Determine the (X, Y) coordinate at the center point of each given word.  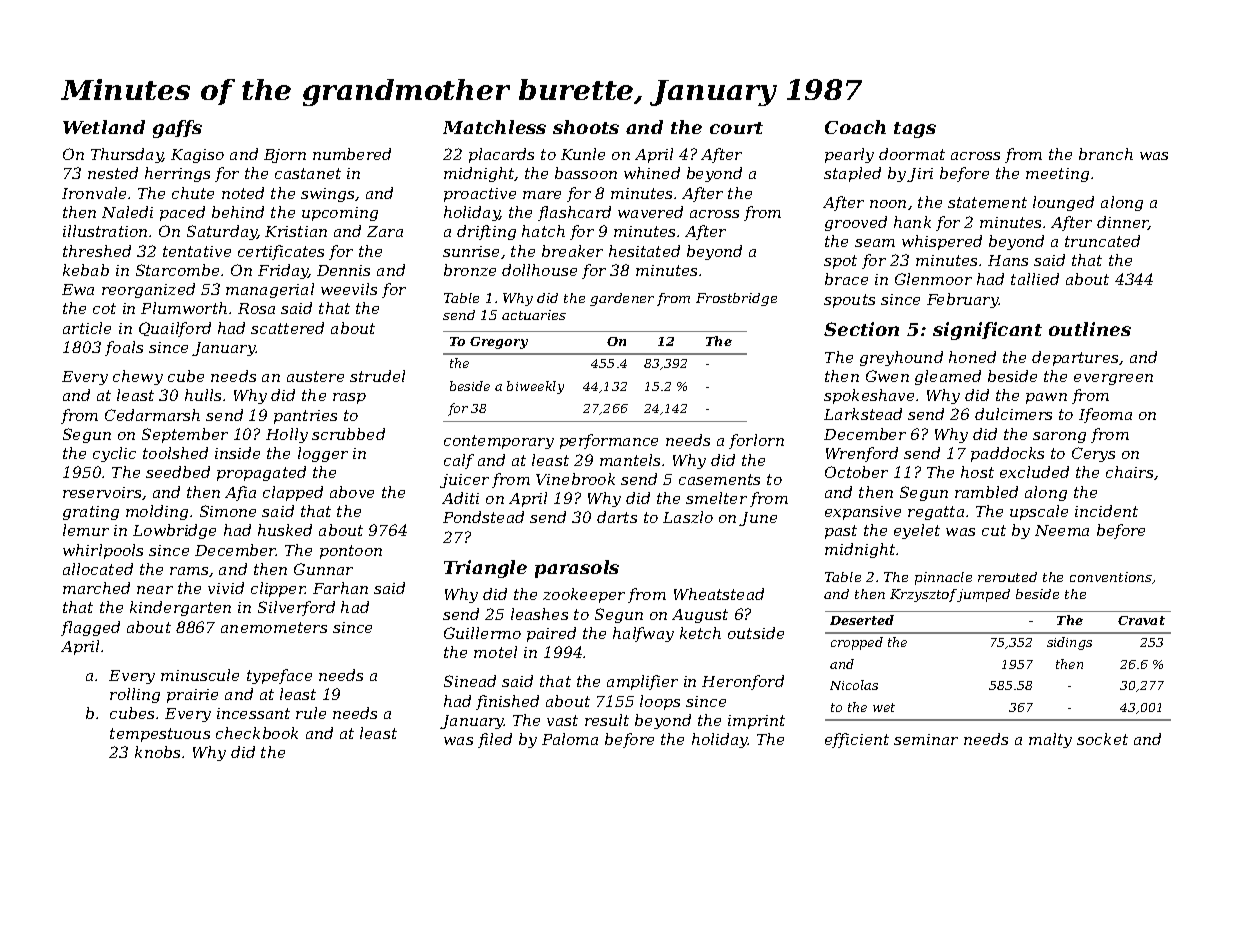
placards (501, 155)
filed (495, 740)
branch (1106, 154)
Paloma (570, 739)
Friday (283, 271)
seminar (926, 739)
